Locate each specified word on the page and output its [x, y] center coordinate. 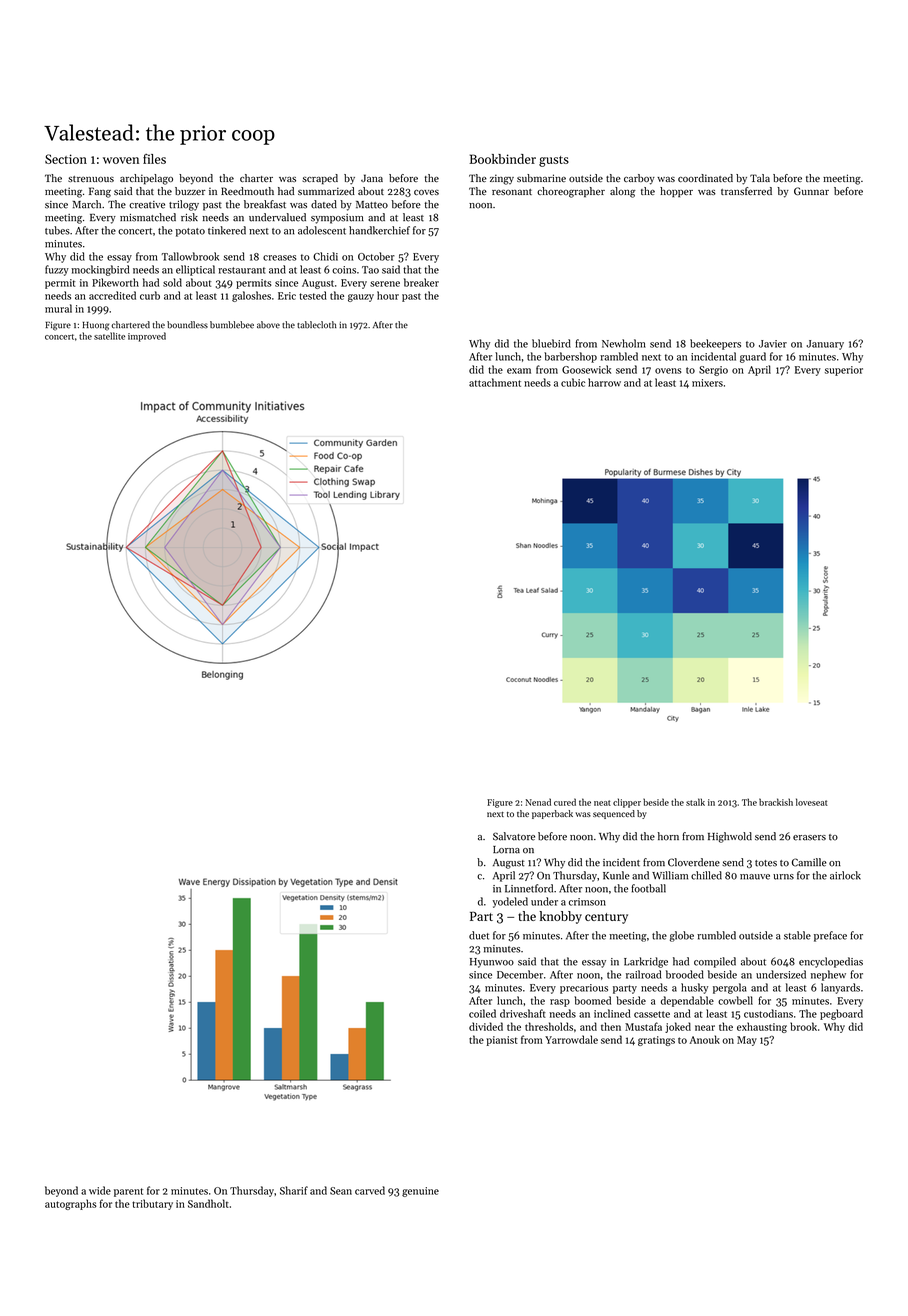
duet [479, 935]
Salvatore [514, 836]
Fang [100, 192]
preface [830, 936]
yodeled [510, 902]
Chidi [325, 256]
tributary [152, 1204]
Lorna [506, 850]
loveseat [812, 802]
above [268, 325]
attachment [495, 382]
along [623, 192]
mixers [707, 383]
